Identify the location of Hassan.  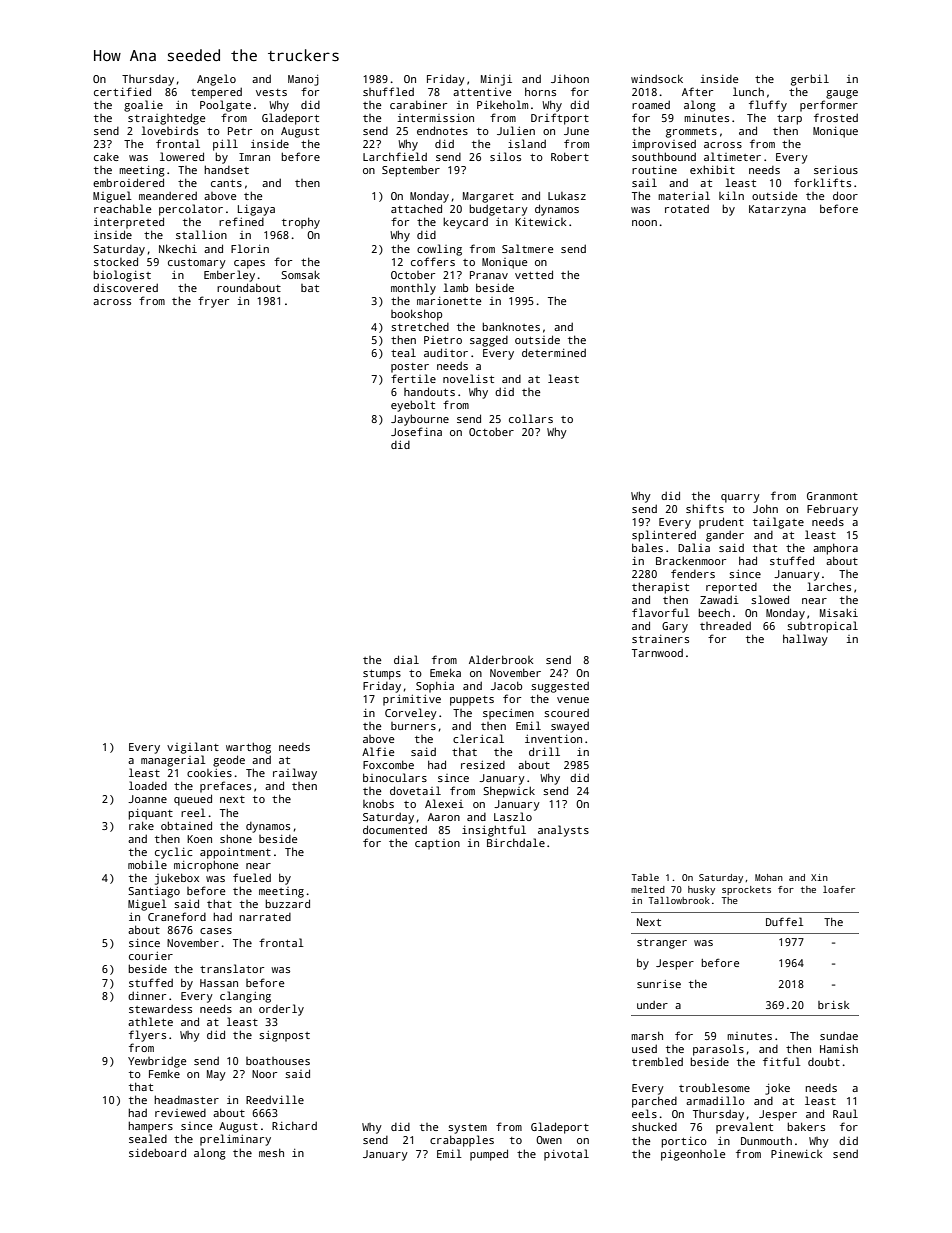
(219, 983).
